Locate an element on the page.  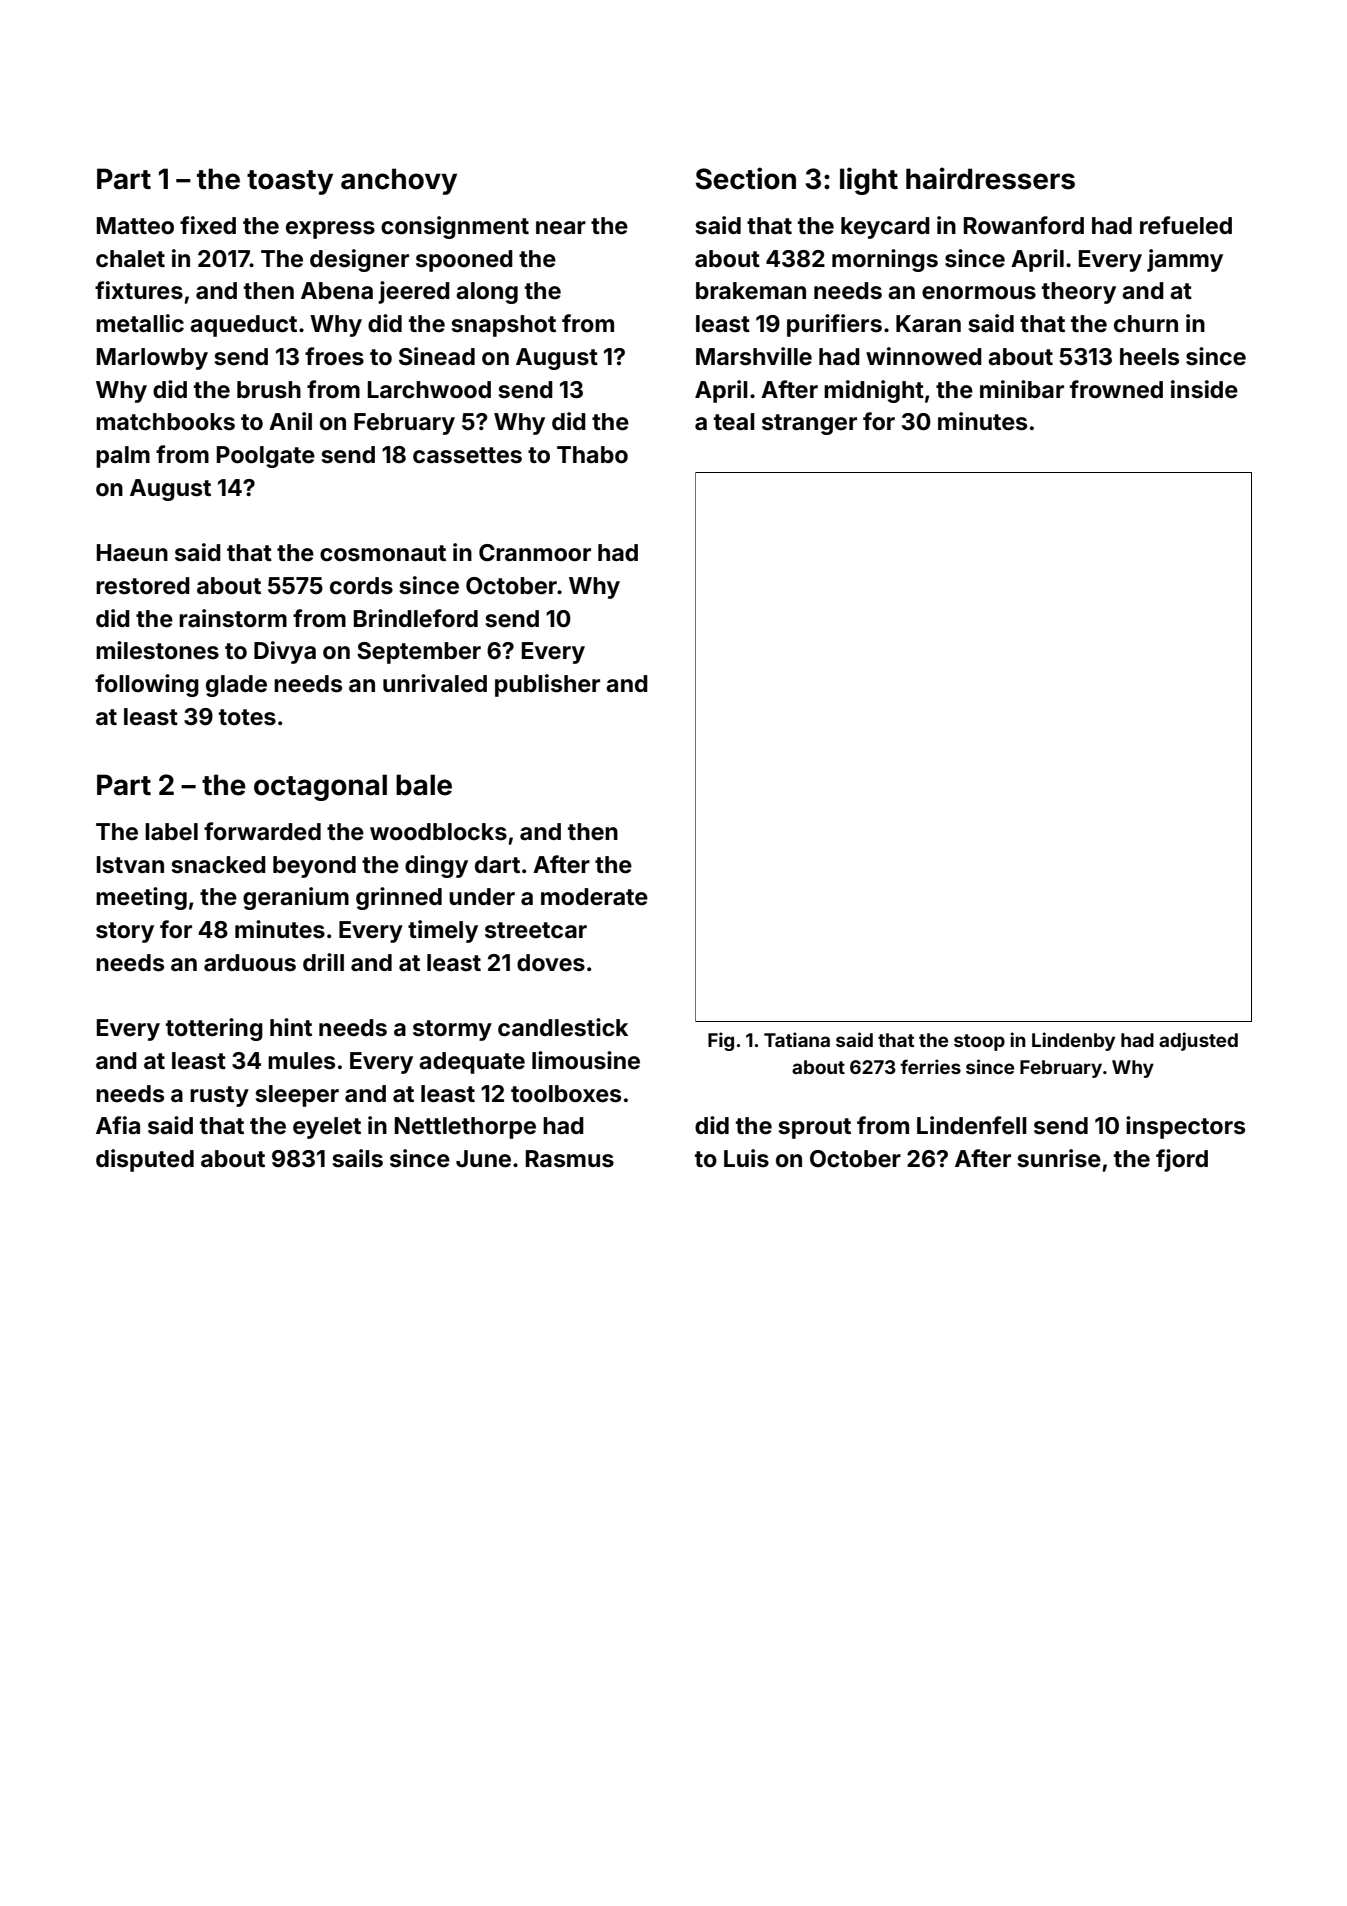
bale is located at coordinates (424, 785).
